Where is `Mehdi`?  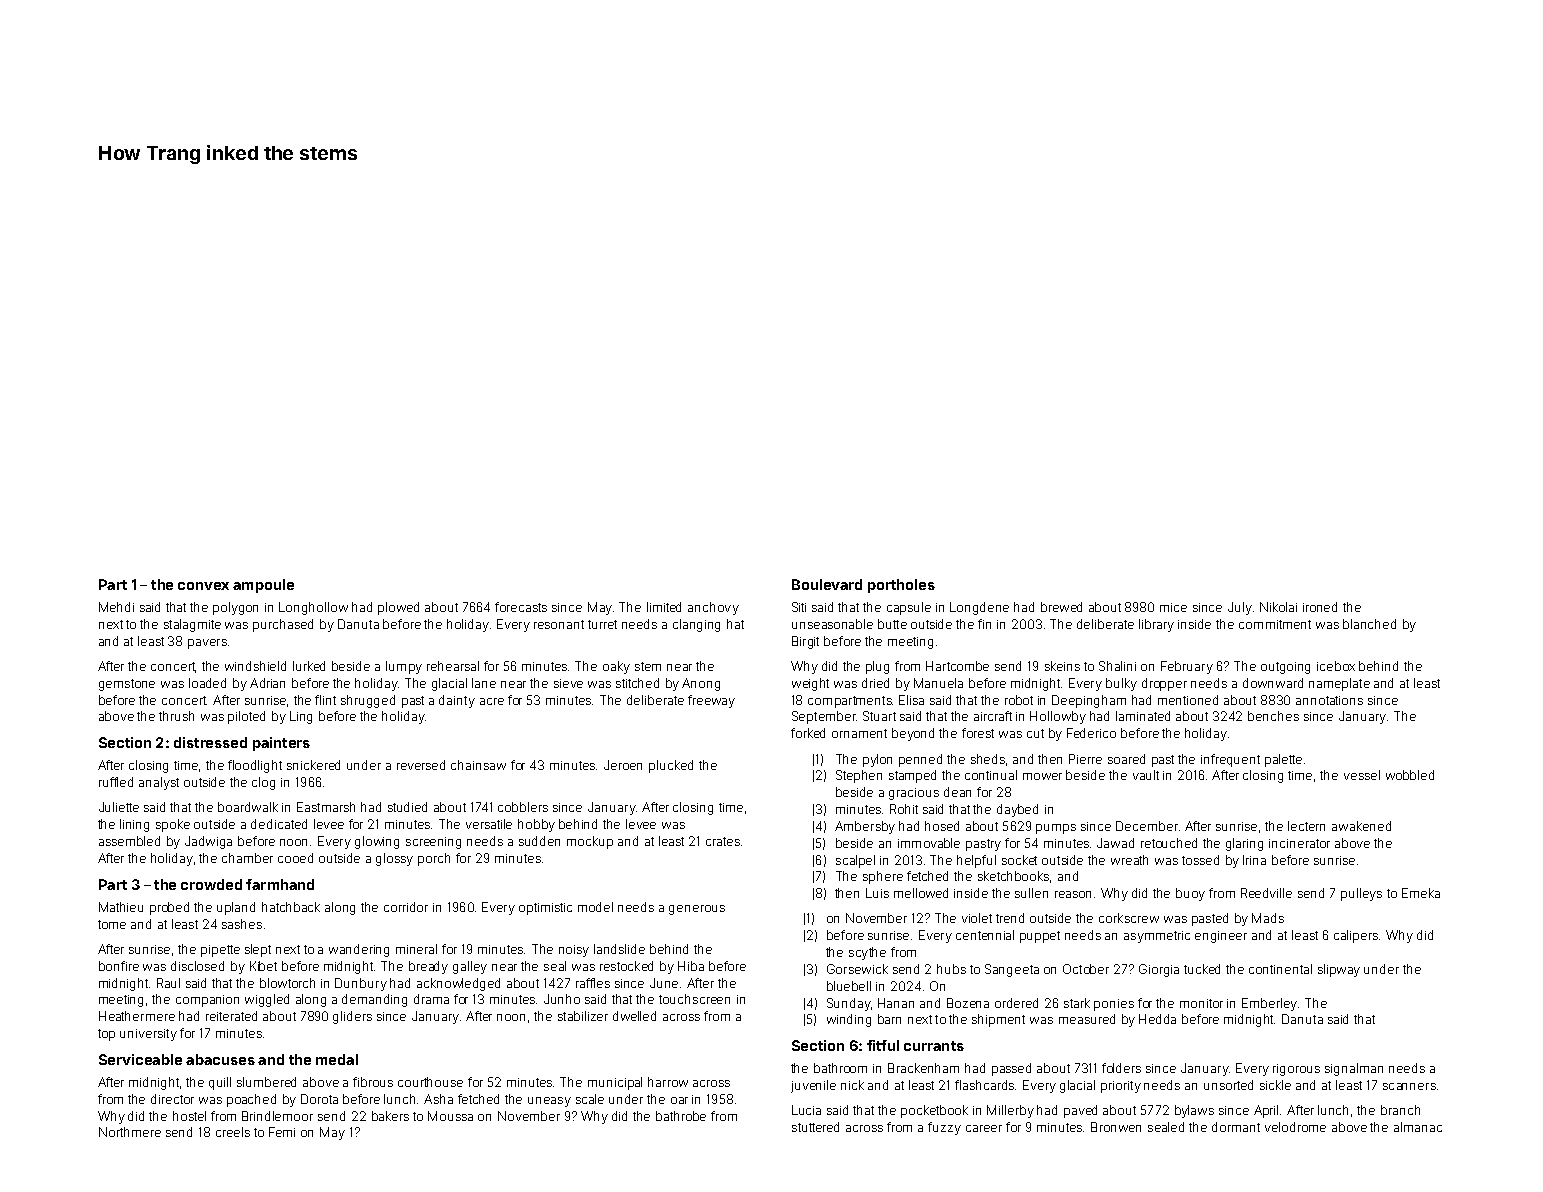
Mehdi is located at coordinates (116, 607).
